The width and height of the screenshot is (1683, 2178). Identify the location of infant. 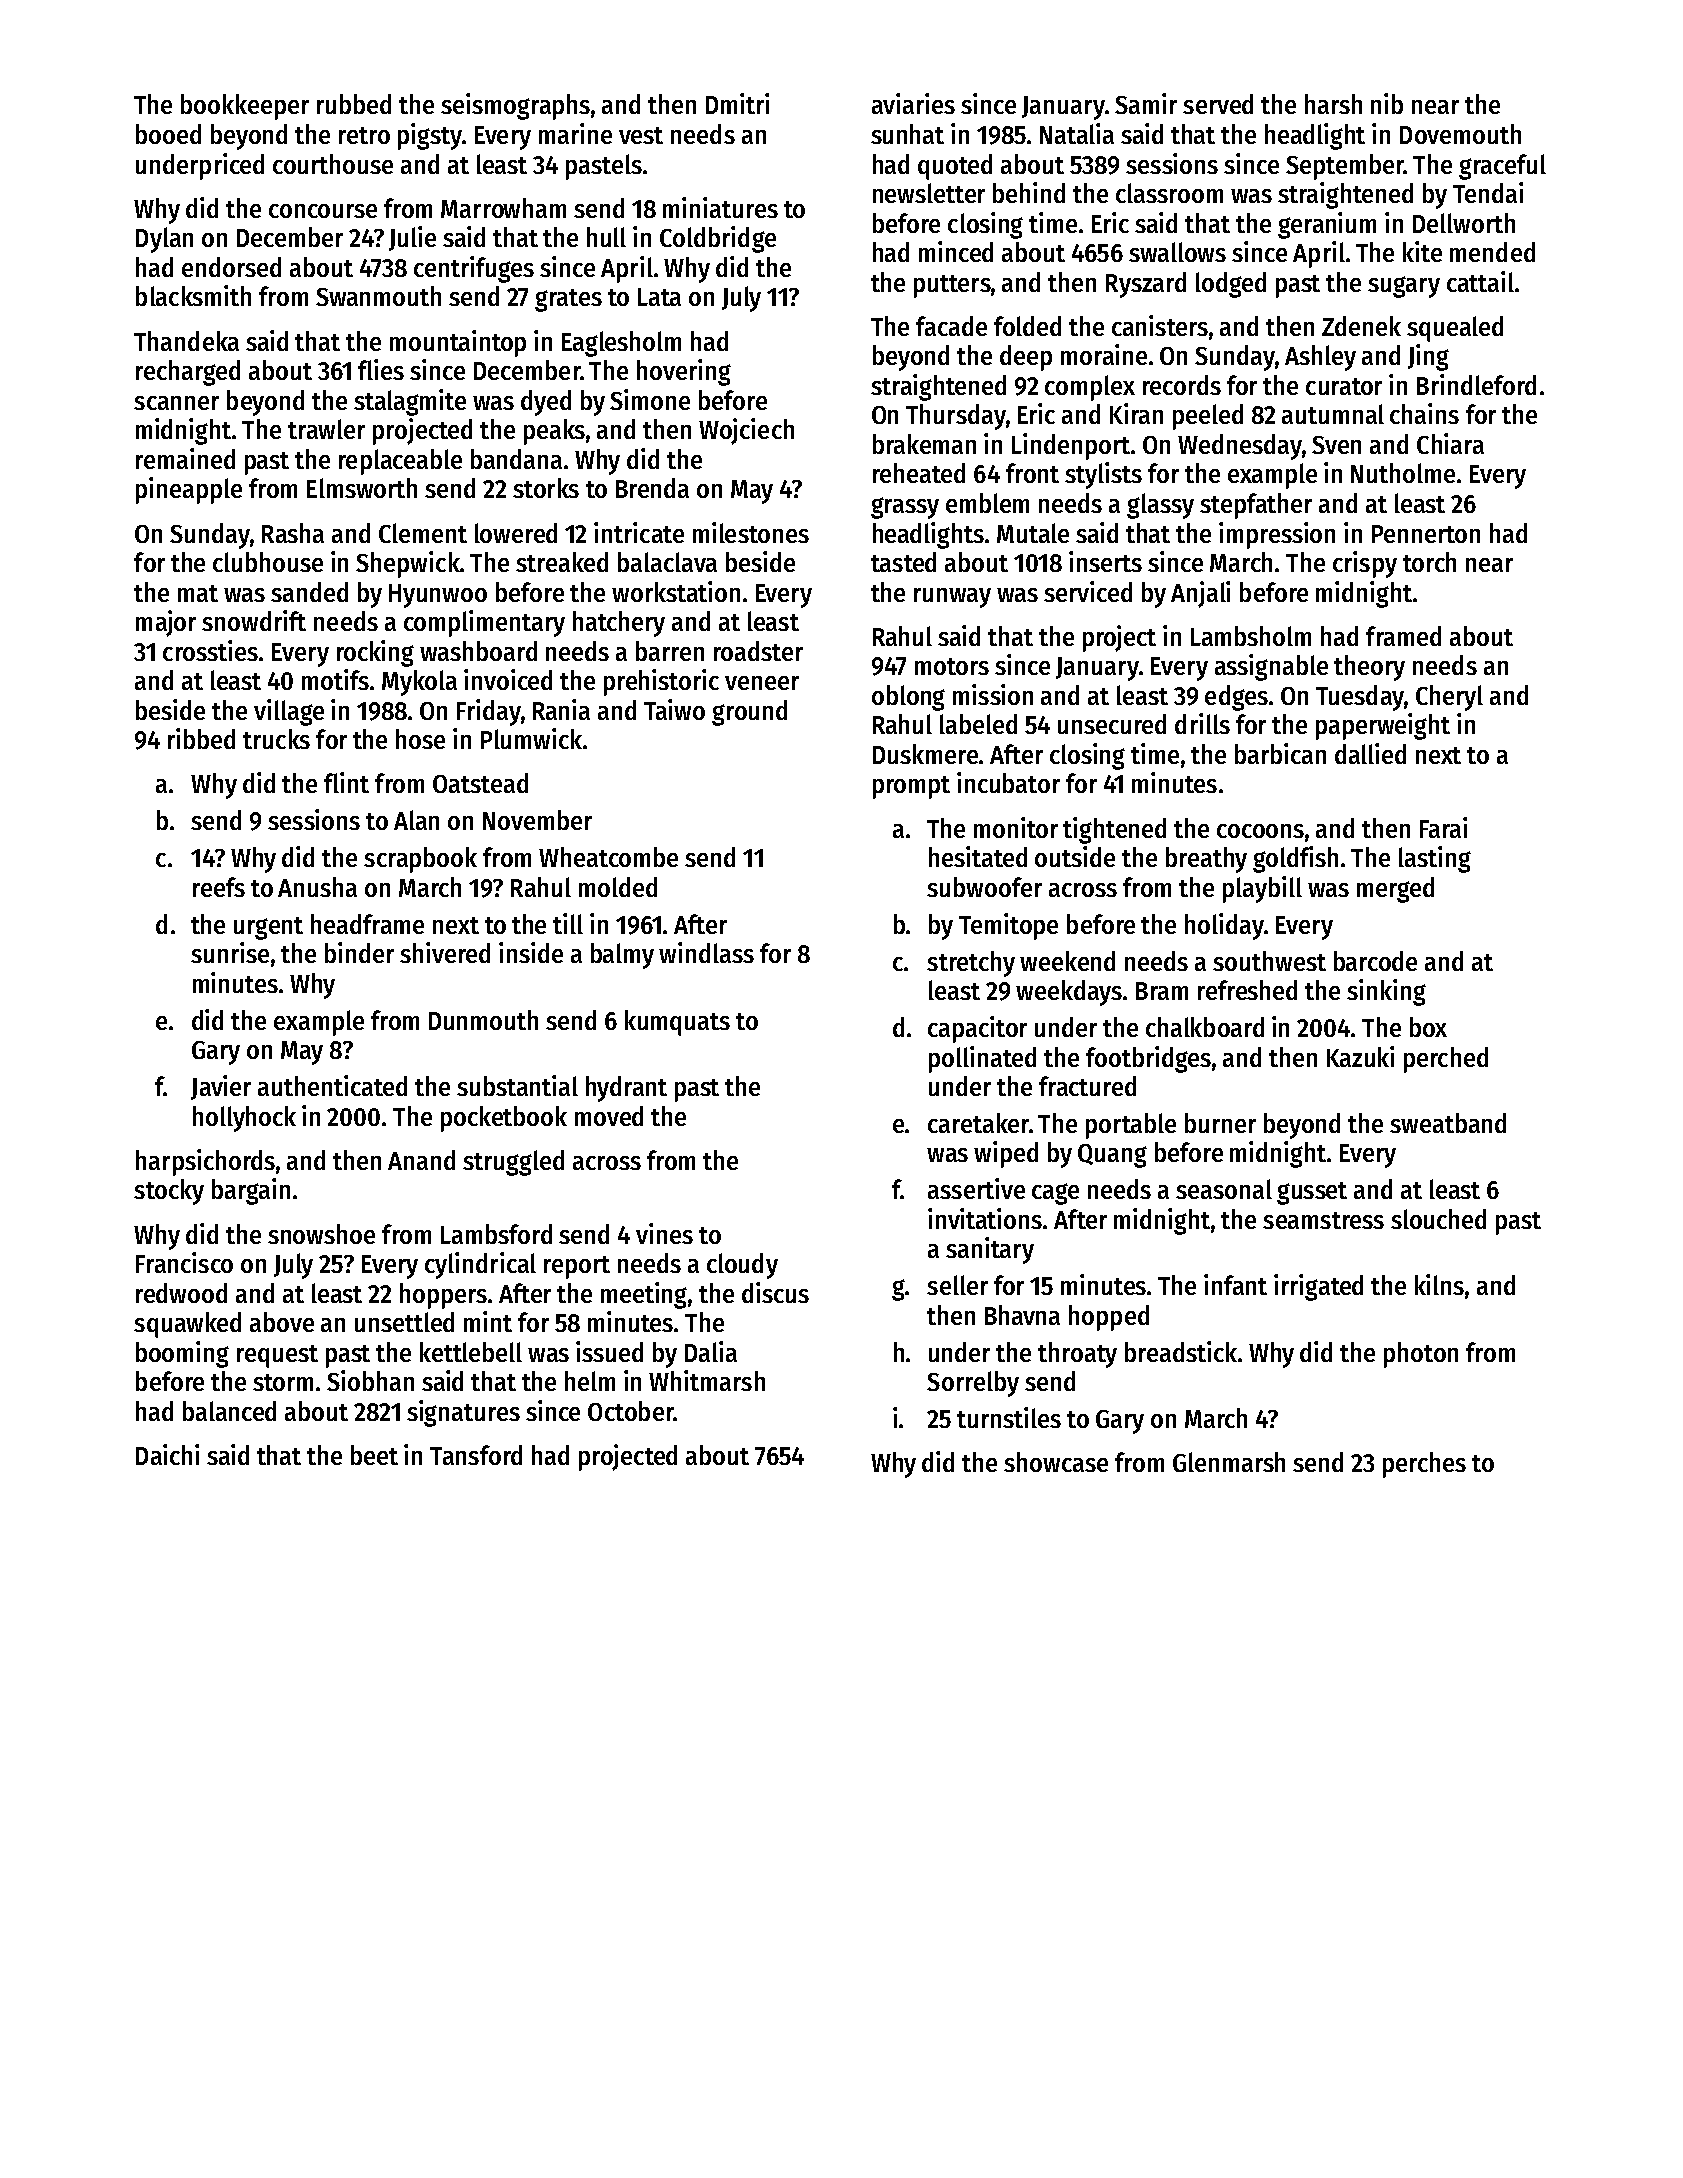
(1235, 1284).
